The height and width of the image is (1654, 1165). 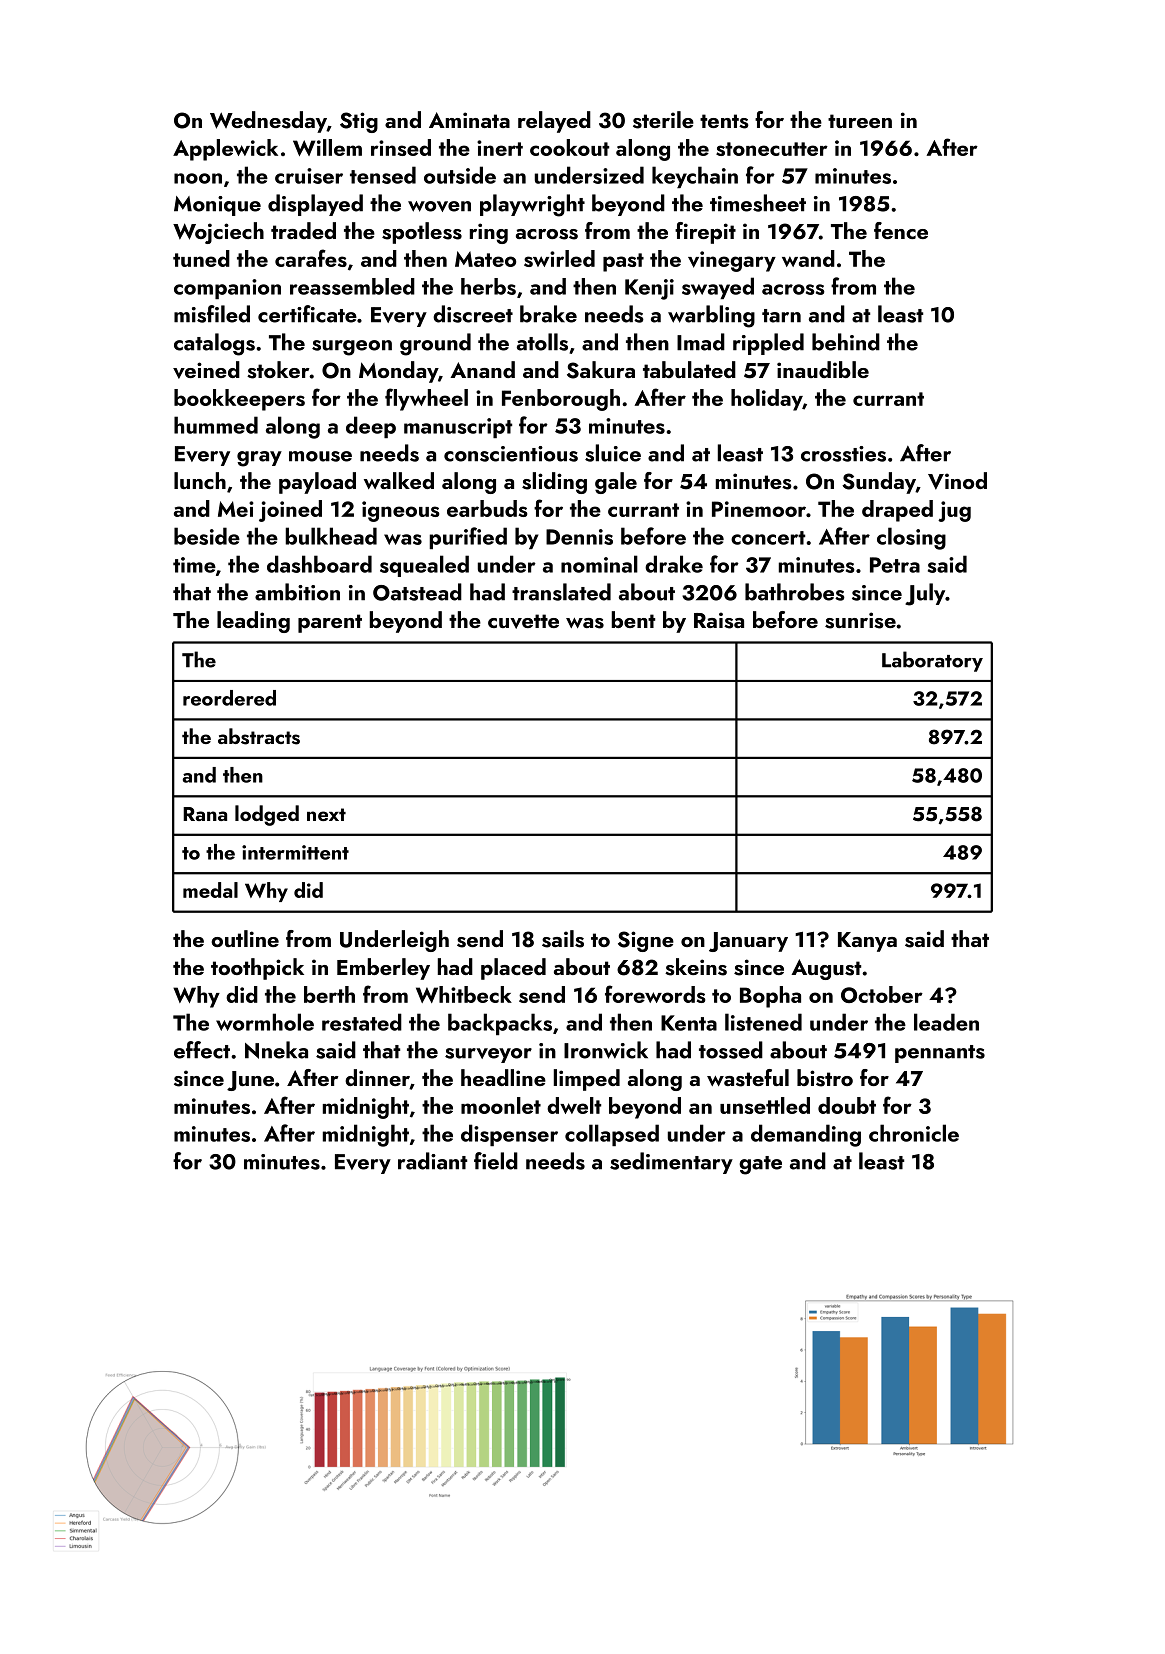 I want to click on Applewick, so click(x=225, y=150).
